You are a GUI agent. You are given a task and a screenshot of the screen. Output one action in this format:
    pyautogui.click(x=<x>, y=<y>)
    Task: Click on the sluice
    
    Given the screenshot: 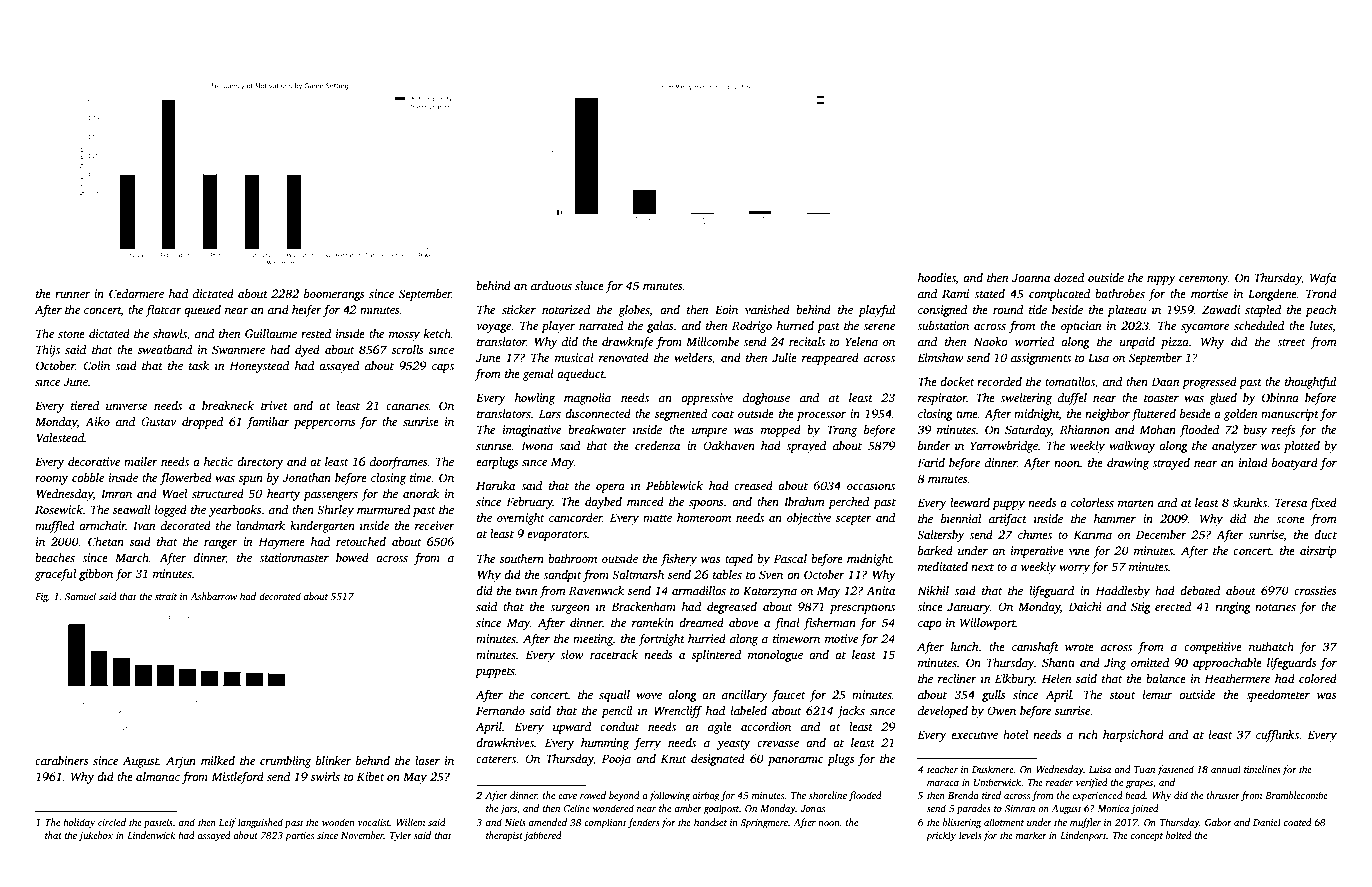 What is the action you would take?
    pyautogui.click(x=589, y=285)
